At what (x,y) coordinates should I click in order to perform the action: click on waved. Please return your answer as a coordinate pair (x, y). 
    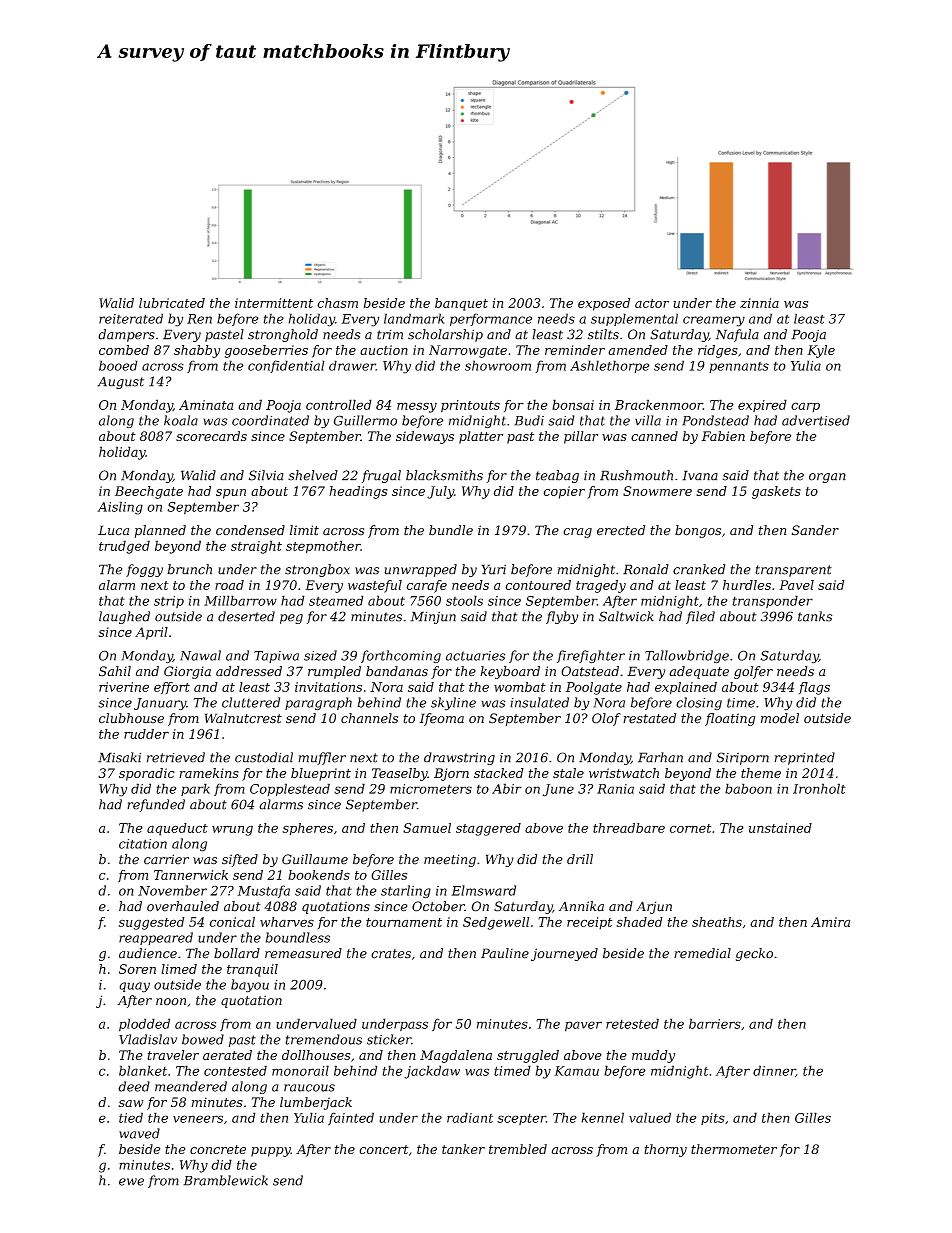
    Looking at the image, I should click on (139, 1133).
